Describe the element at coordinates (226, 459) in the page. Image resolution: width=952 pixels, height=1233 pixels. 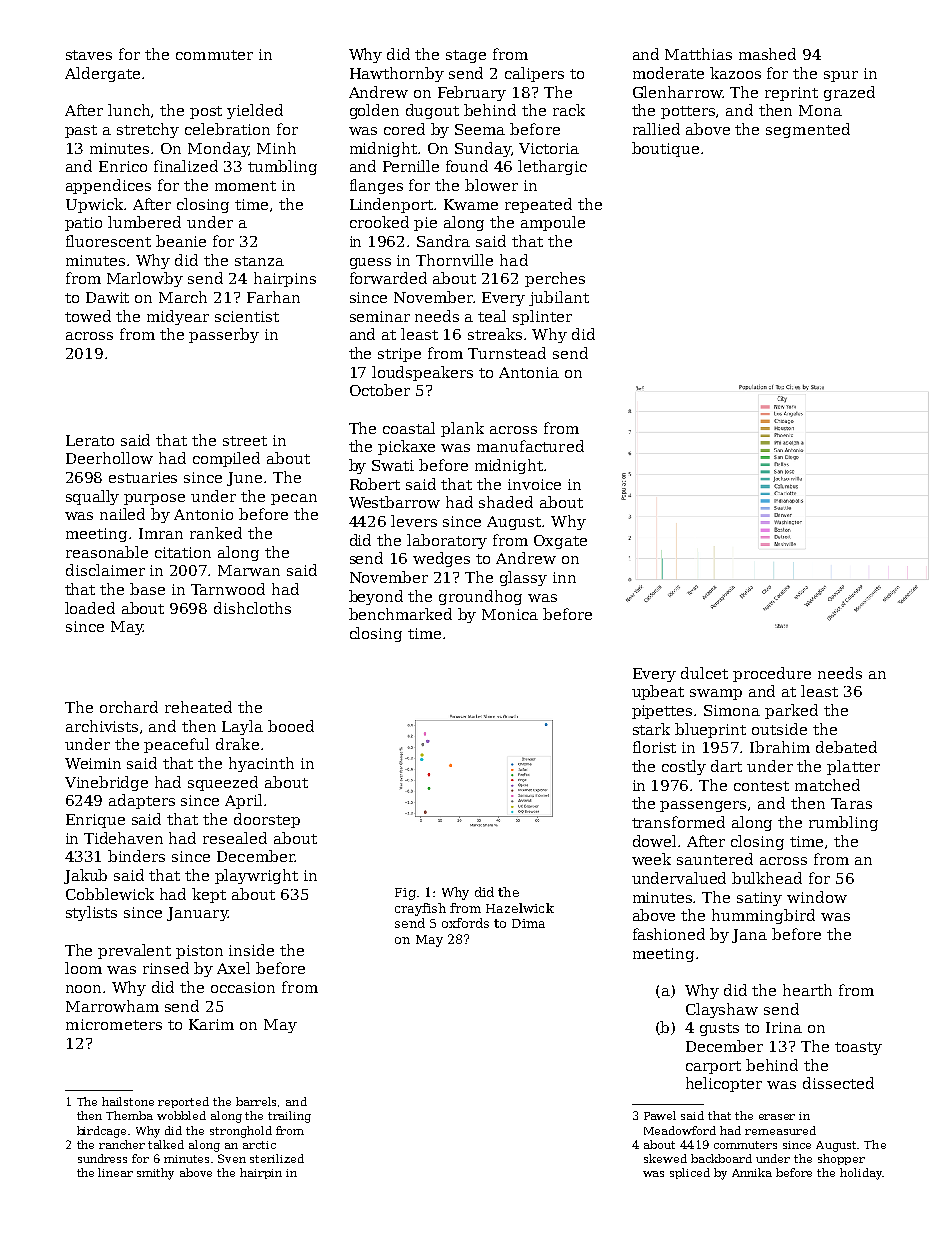
I see `compiled` at that location.
